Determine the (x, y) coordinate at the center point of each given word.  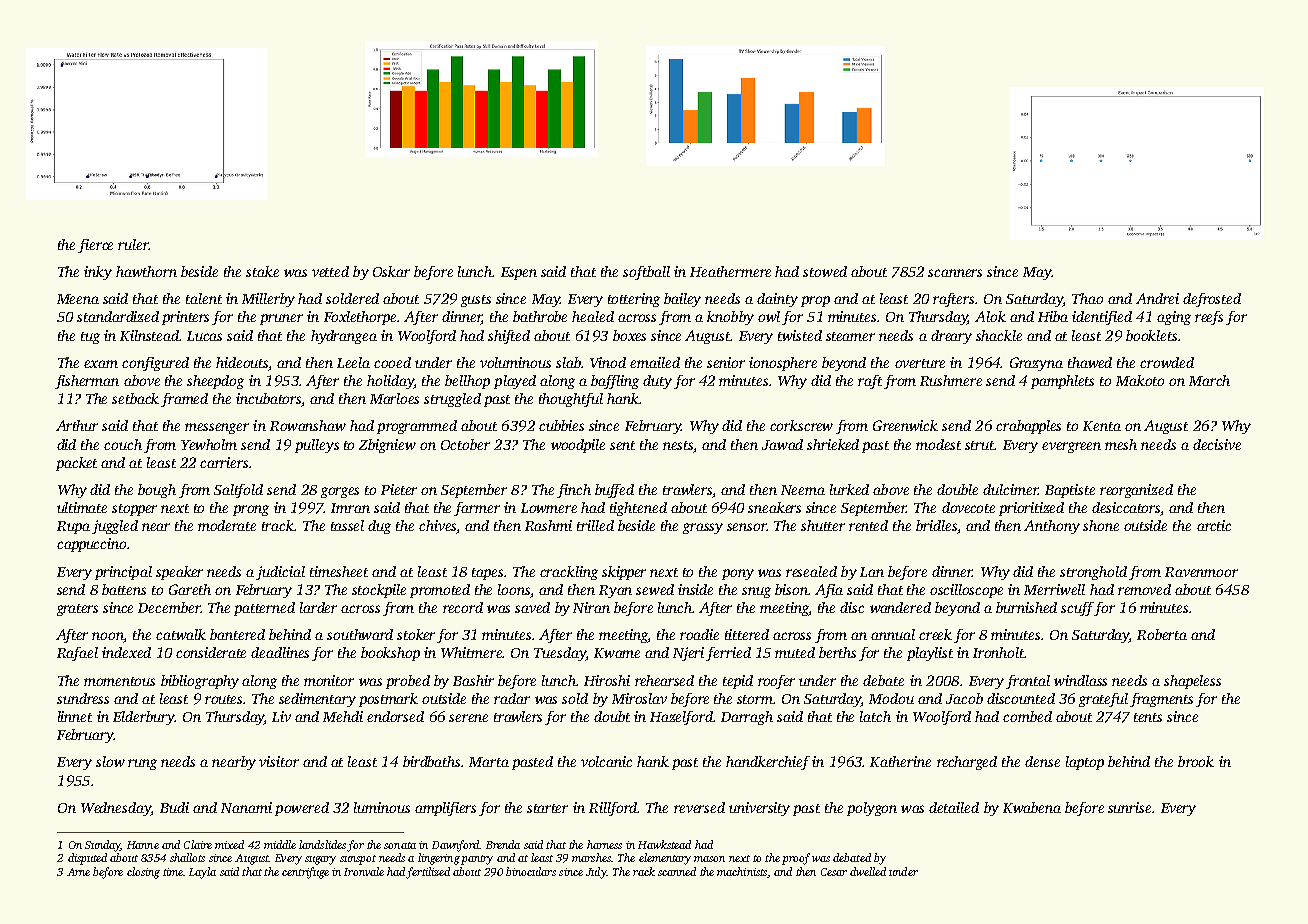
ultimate (82, 507)
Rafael (77, 654)
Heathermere (730, 271)
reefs (1209, 318)
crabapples (1028, 427)
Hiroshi (607, 680)
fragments (1161, 700)
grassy (703, 528)
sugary (320, 860)
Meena (78, 299)
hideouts (242, 364)
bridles (936, 525)
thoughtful (571, 400)
